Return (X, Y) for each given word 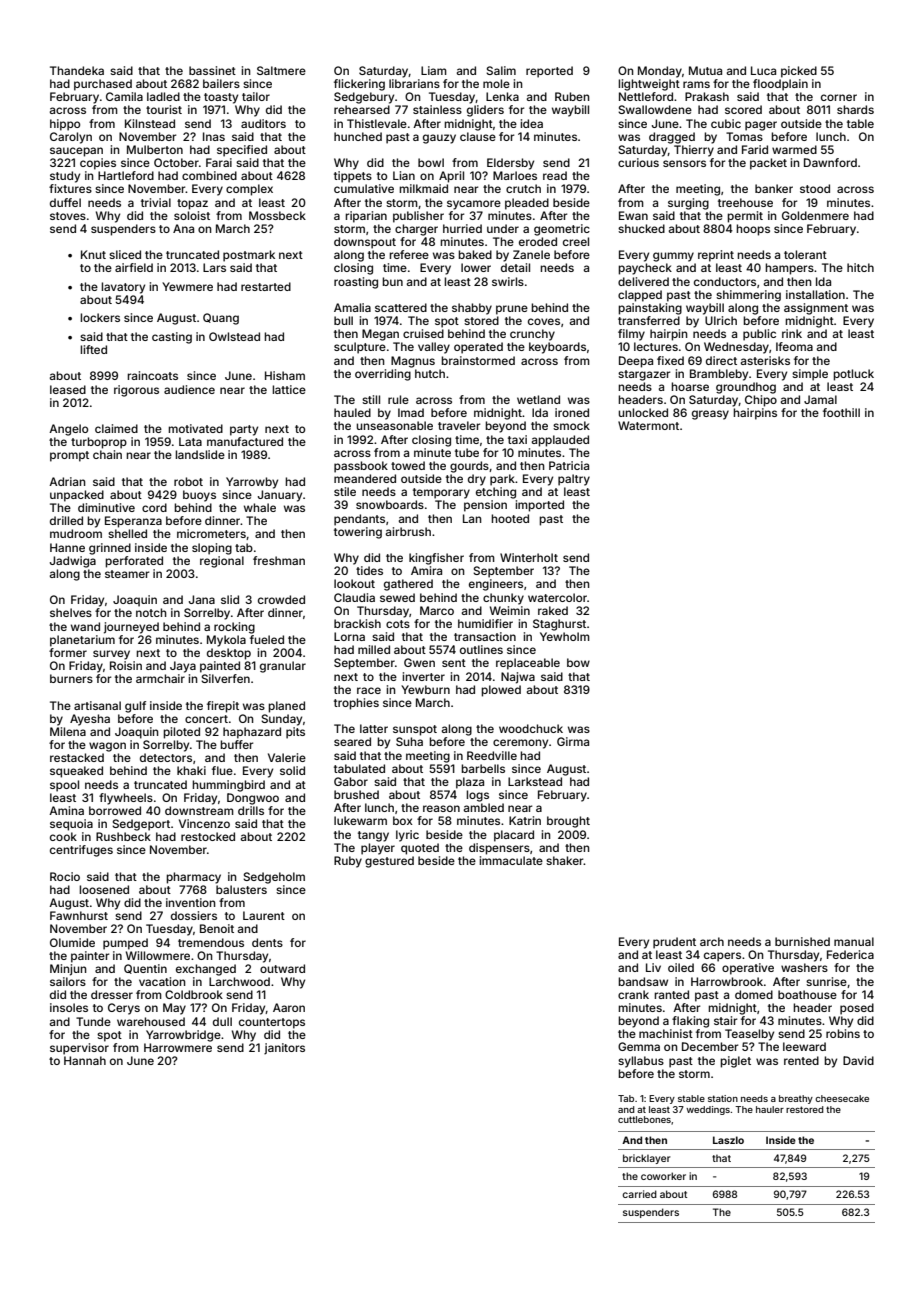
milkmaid (423, 188)
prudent (674, 943)
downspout (365, 243)
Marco (437, 610)
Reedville (492, 755)
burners (71, 678)
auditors (263, 123)
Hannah (85, 1060)
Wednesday (736, 348)
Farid (755, 149)
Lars (214, 267)
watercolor (557, 597)
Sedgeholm (274, 878)
